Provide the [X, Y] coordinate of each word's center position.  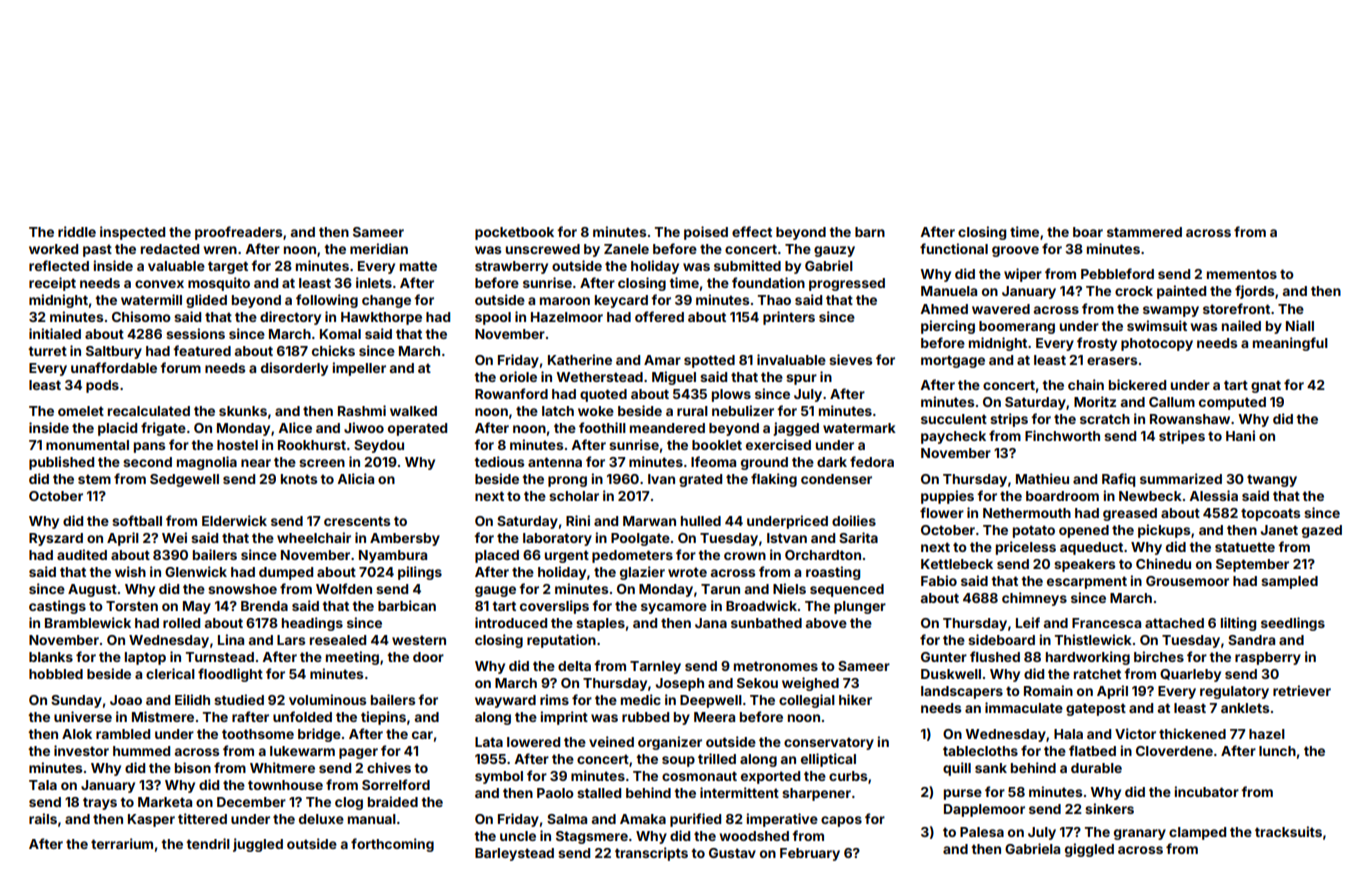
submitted [747, 265]
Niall [1300, 325]
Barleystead [514, 854]
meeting [352, 658]
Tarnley [655, 667]
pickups [1164, 531]
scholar [574, 496]
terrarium [122, 843]
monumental [87, 445]
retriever [1302, 690]
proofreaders [238, 233]
